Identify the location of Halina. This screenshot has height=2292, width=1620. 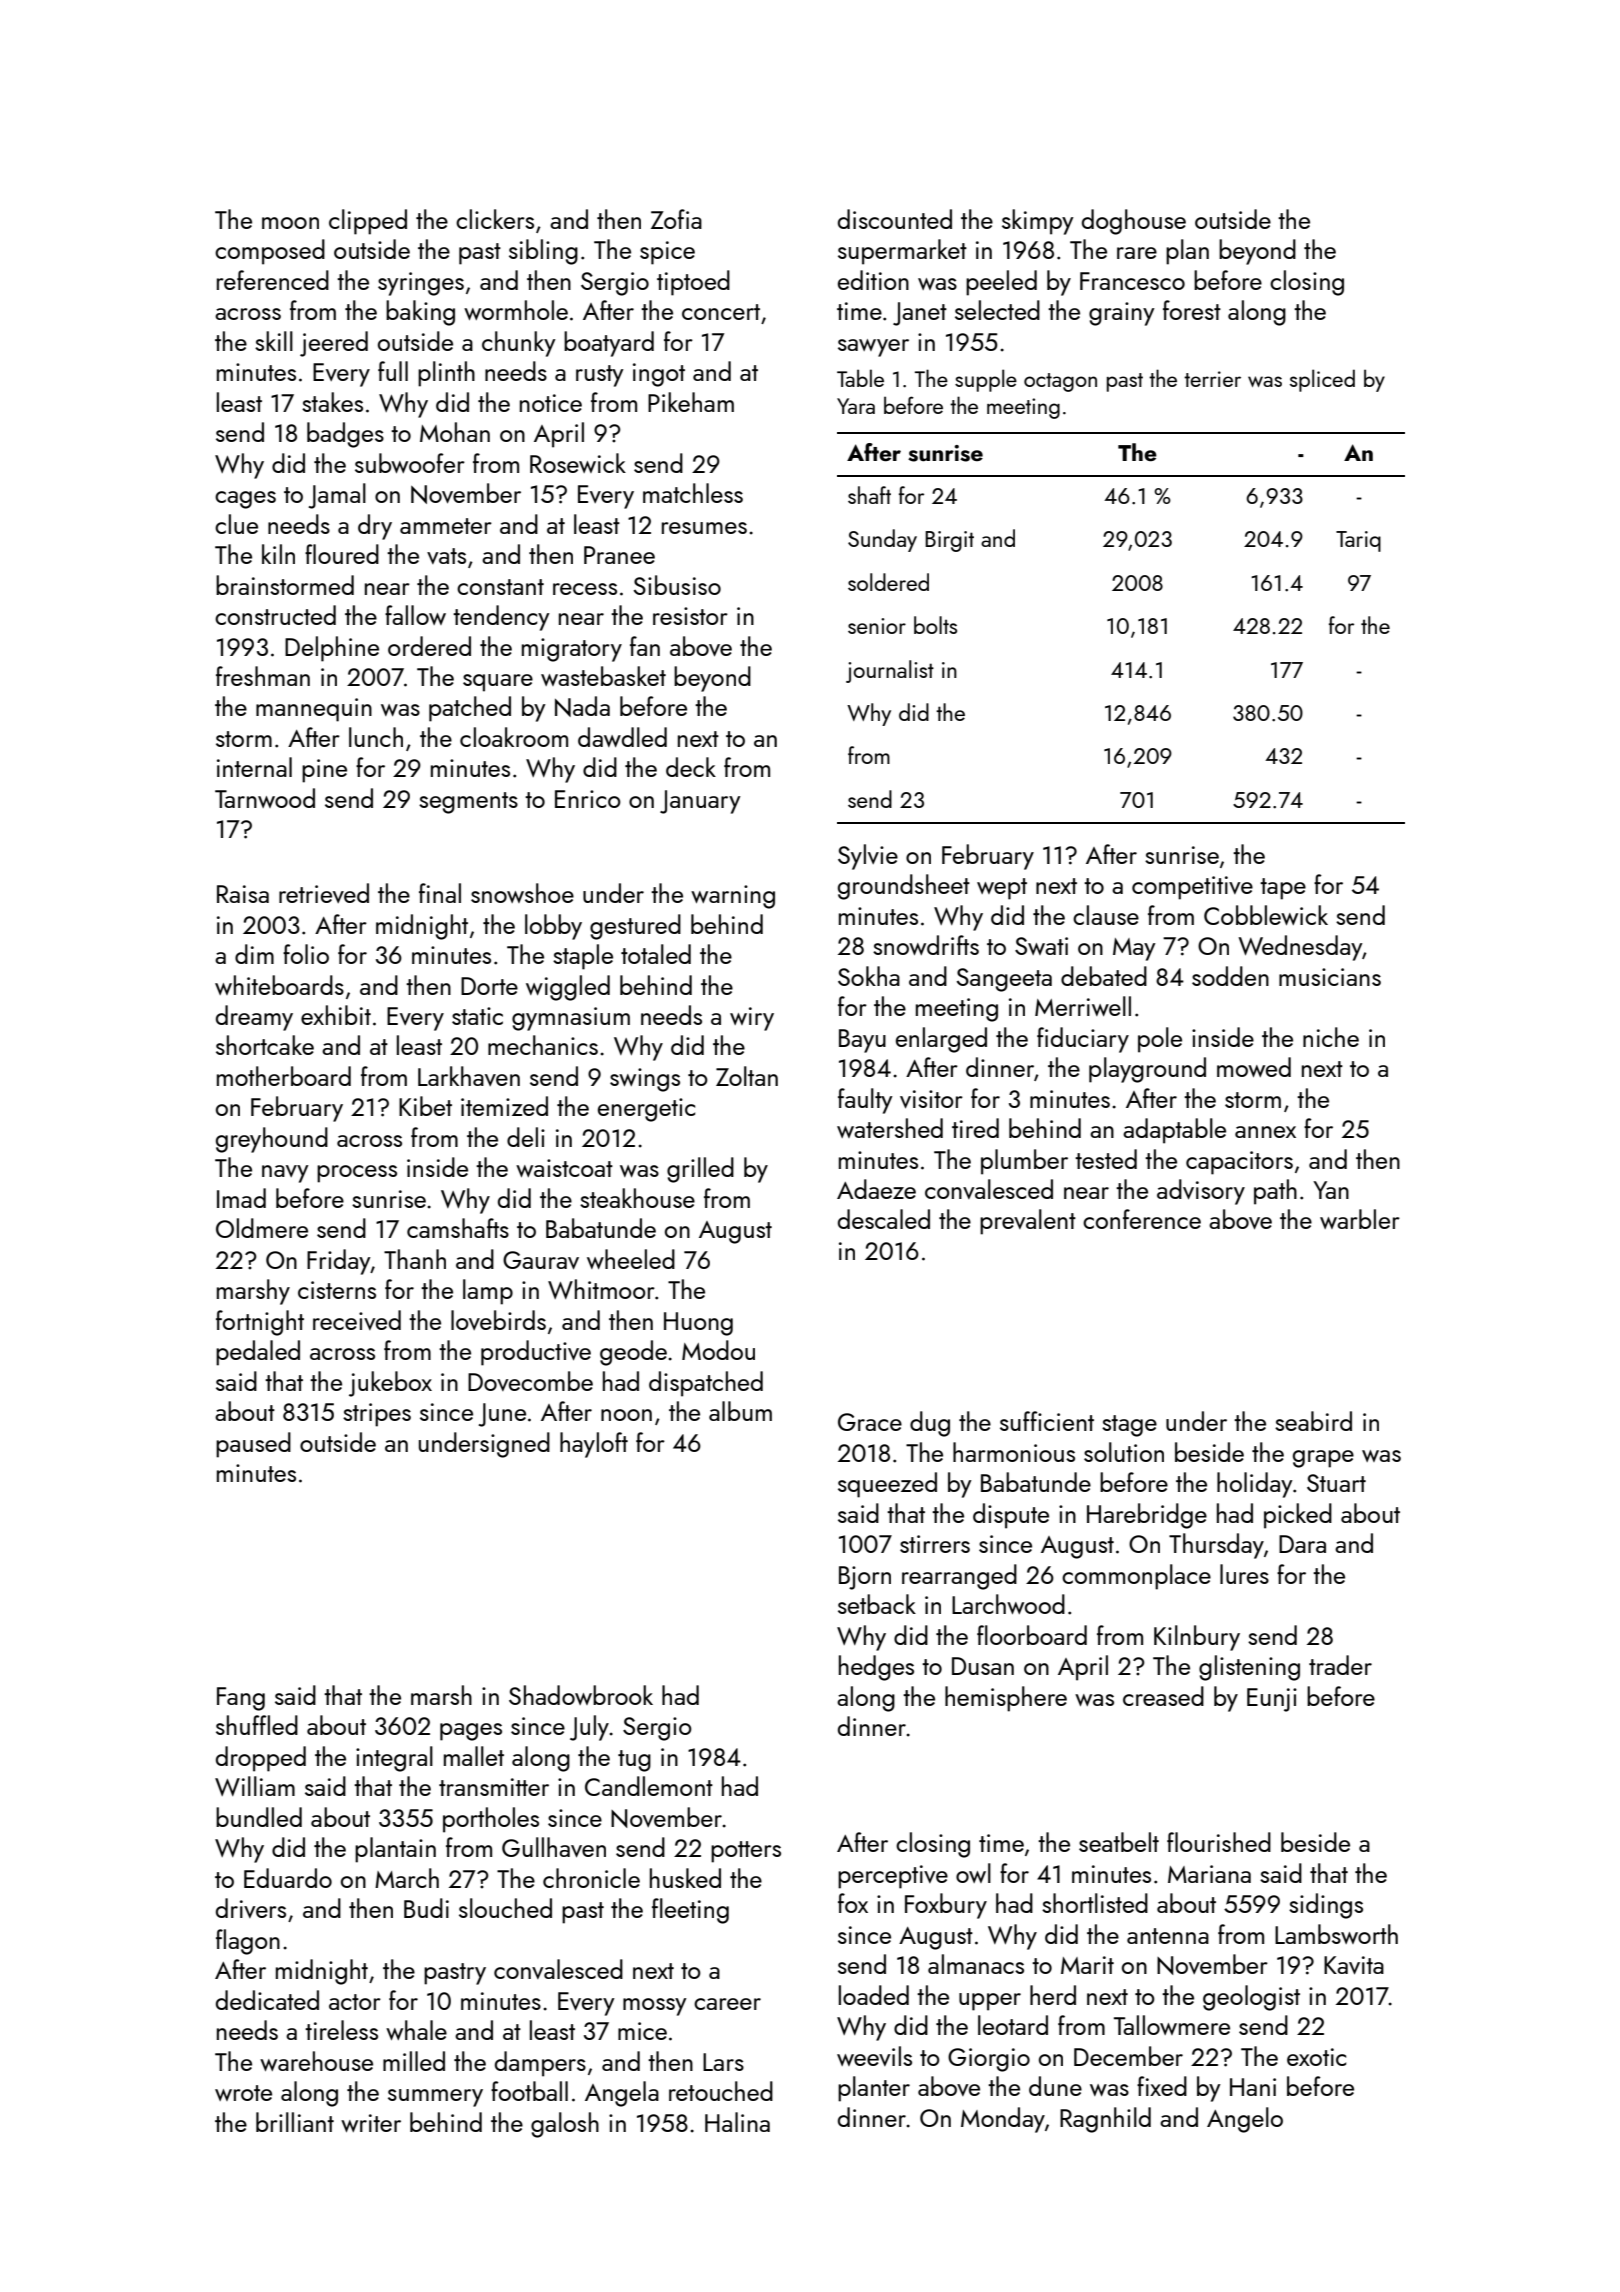
(737, 2122).
